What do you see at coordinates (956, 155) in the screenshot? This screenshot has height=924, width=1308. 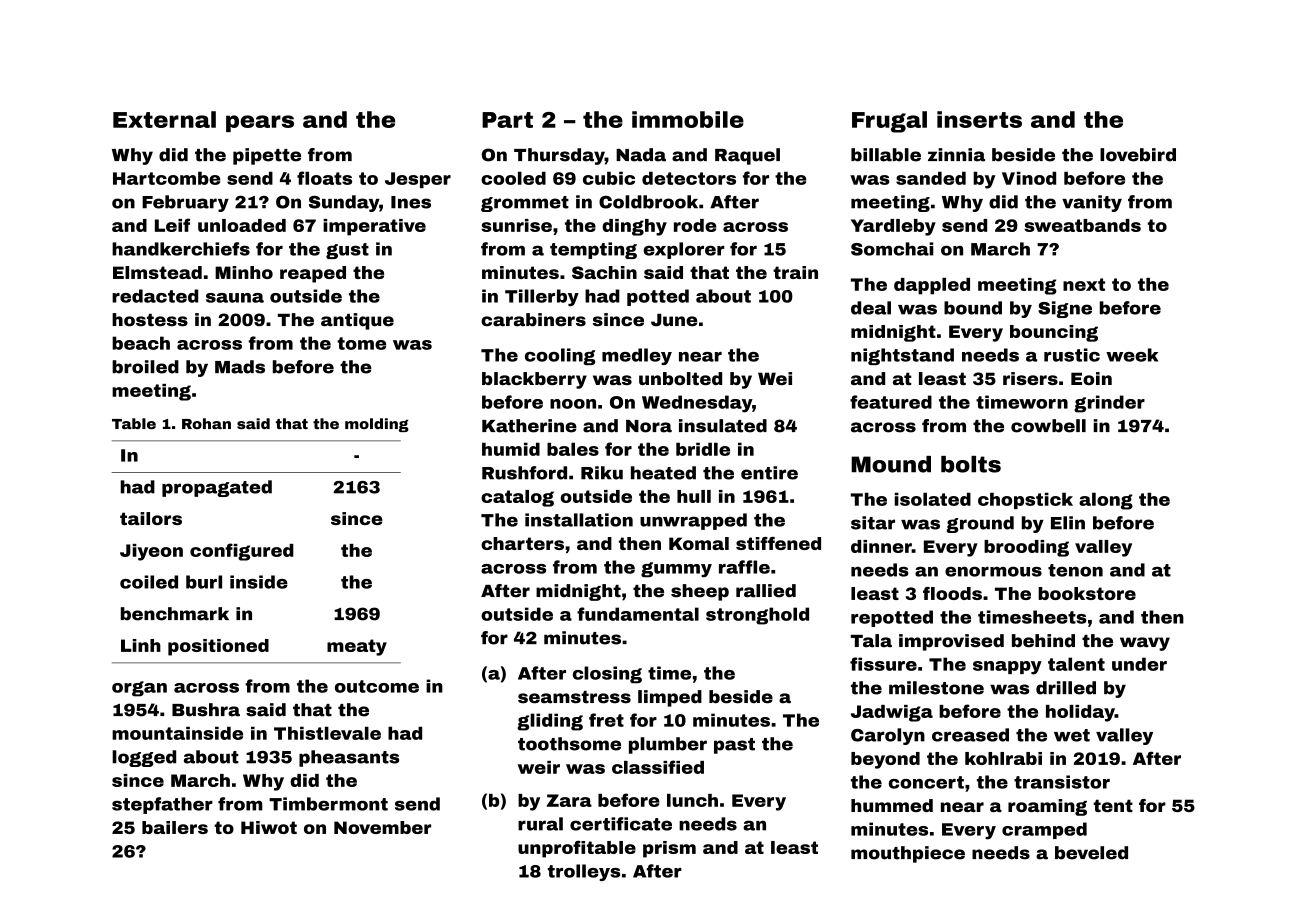 I see `zinnia` at bounding box center [956, 155].
